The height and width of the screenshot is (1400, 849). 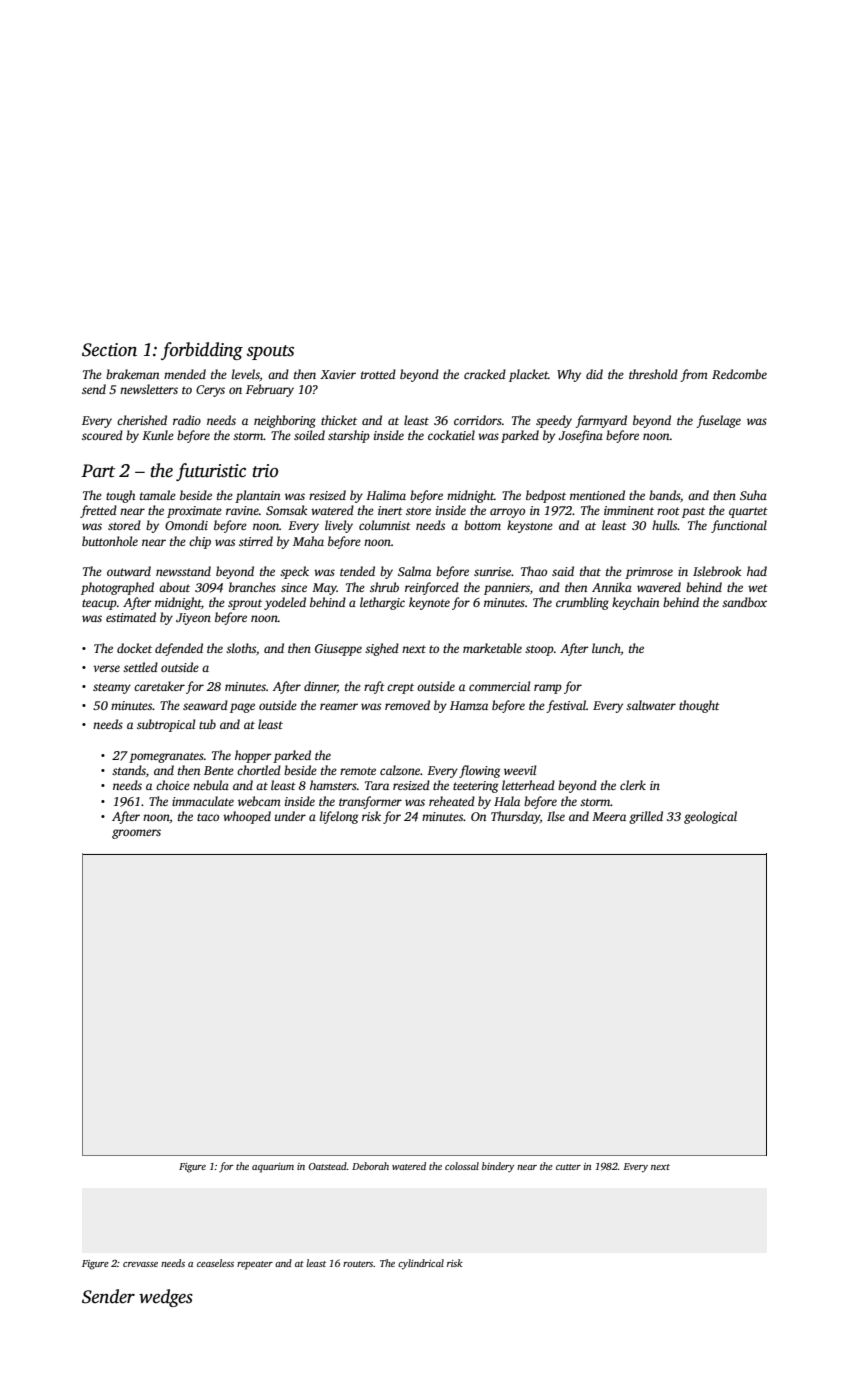 I want to click on colossal, so click(x=462, y=1166).
